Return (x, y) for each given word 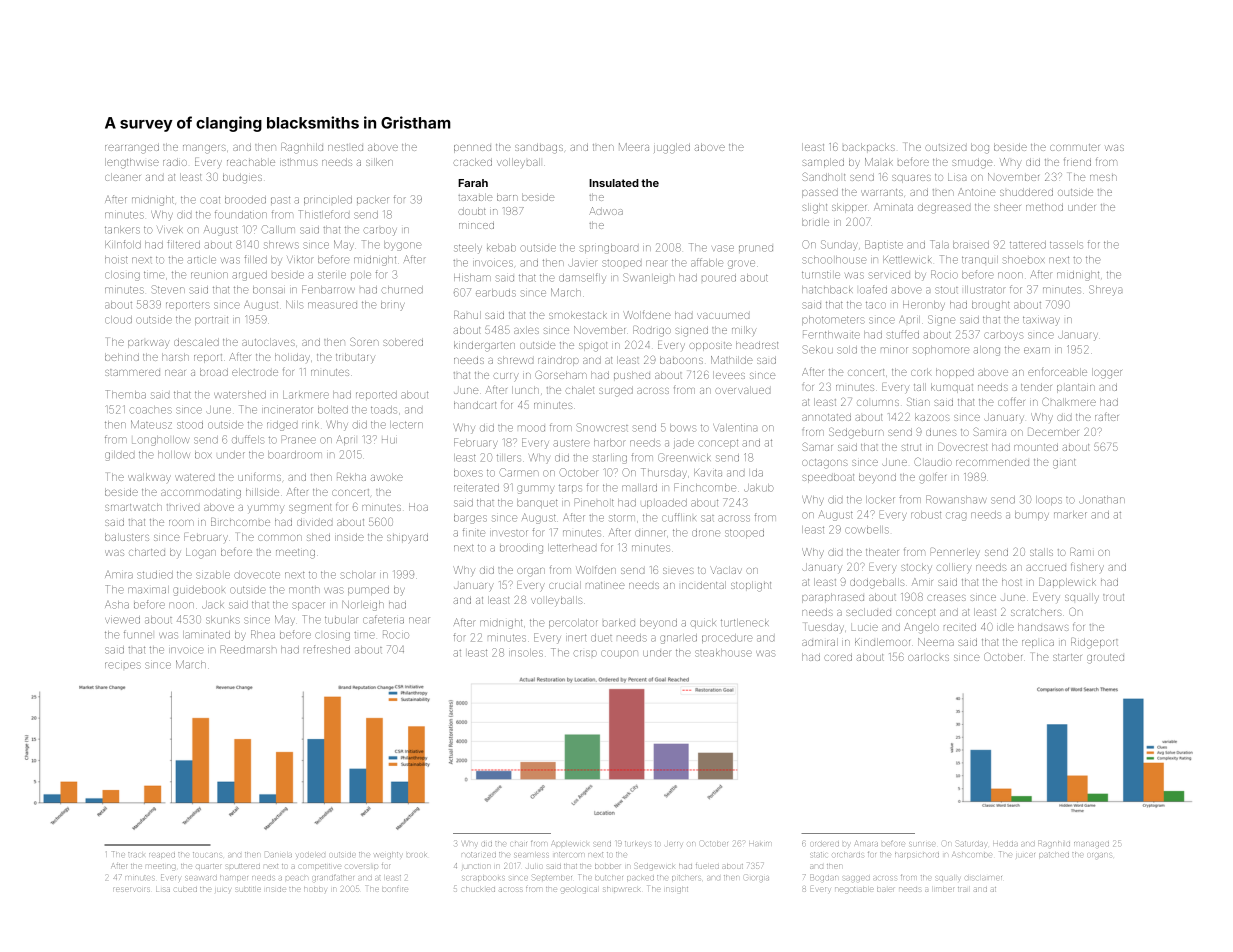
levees (729, 375)
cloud (118, 320)
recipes (123, 665)
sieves (678, 571)
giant (1064, 464)
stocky (916, 567)
